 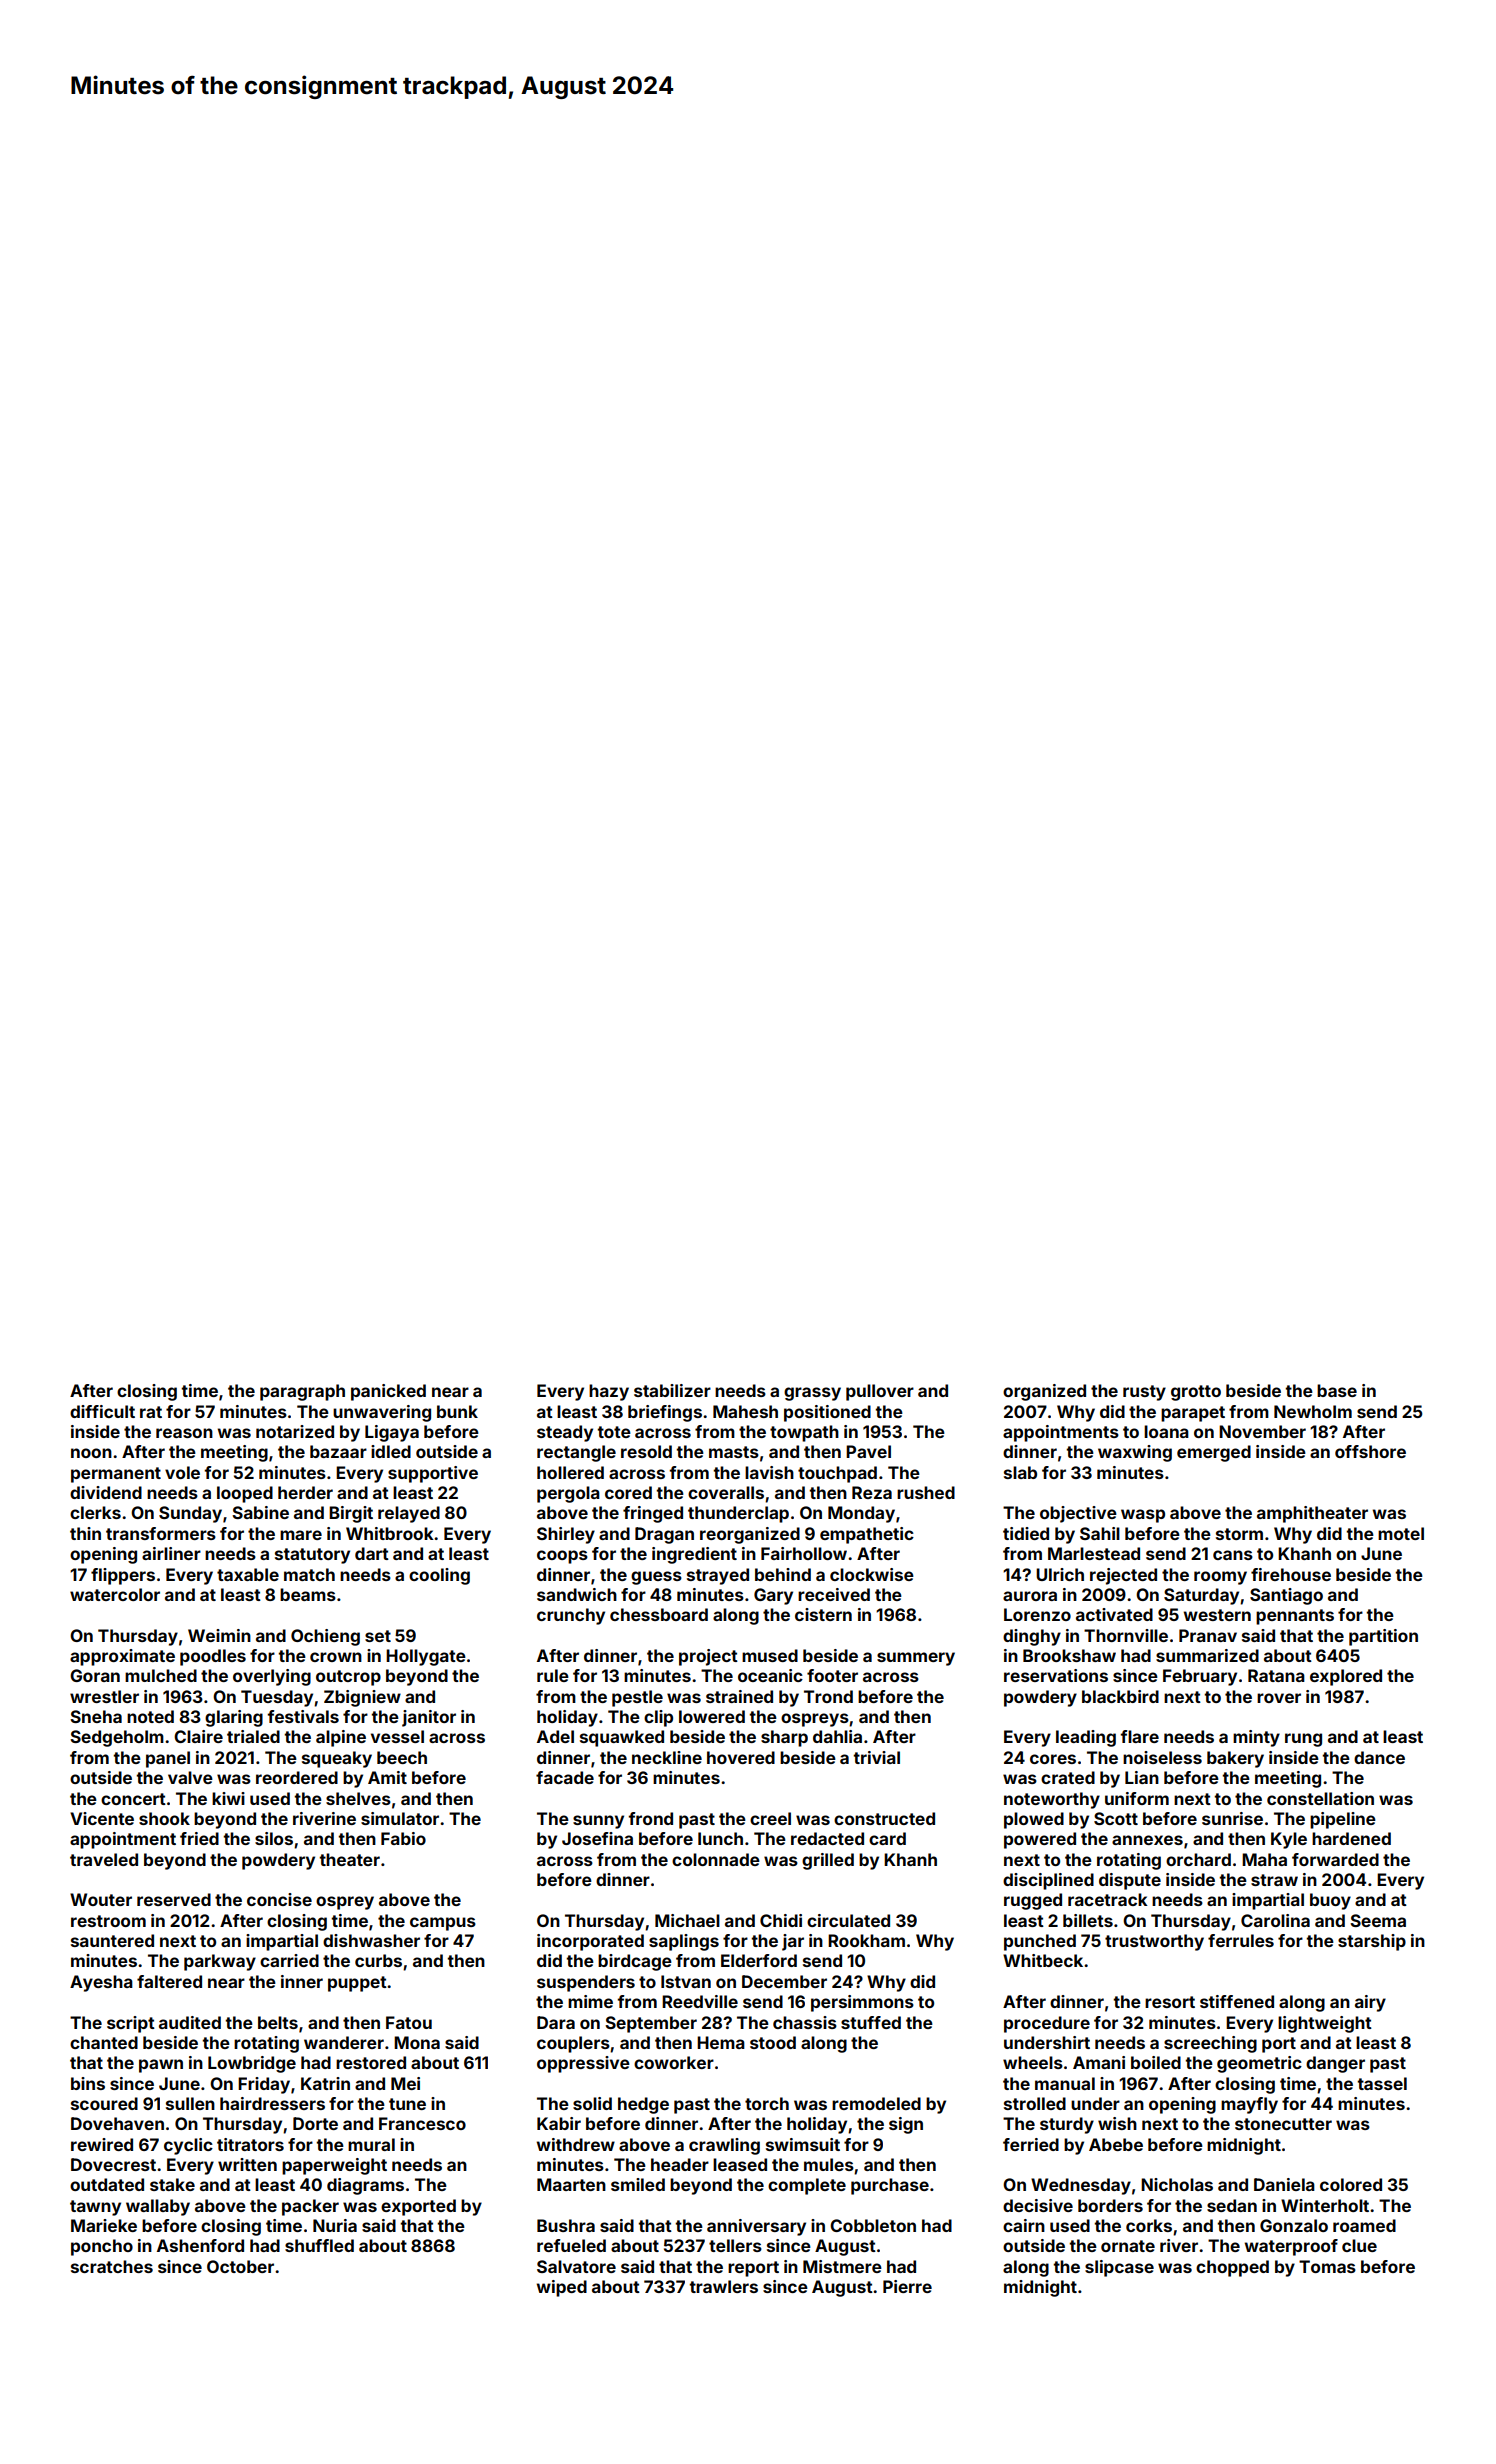 What do you see at coordinates (674, 2062) in the page?
I see `coworker` at bounding box center [674, 2062].
